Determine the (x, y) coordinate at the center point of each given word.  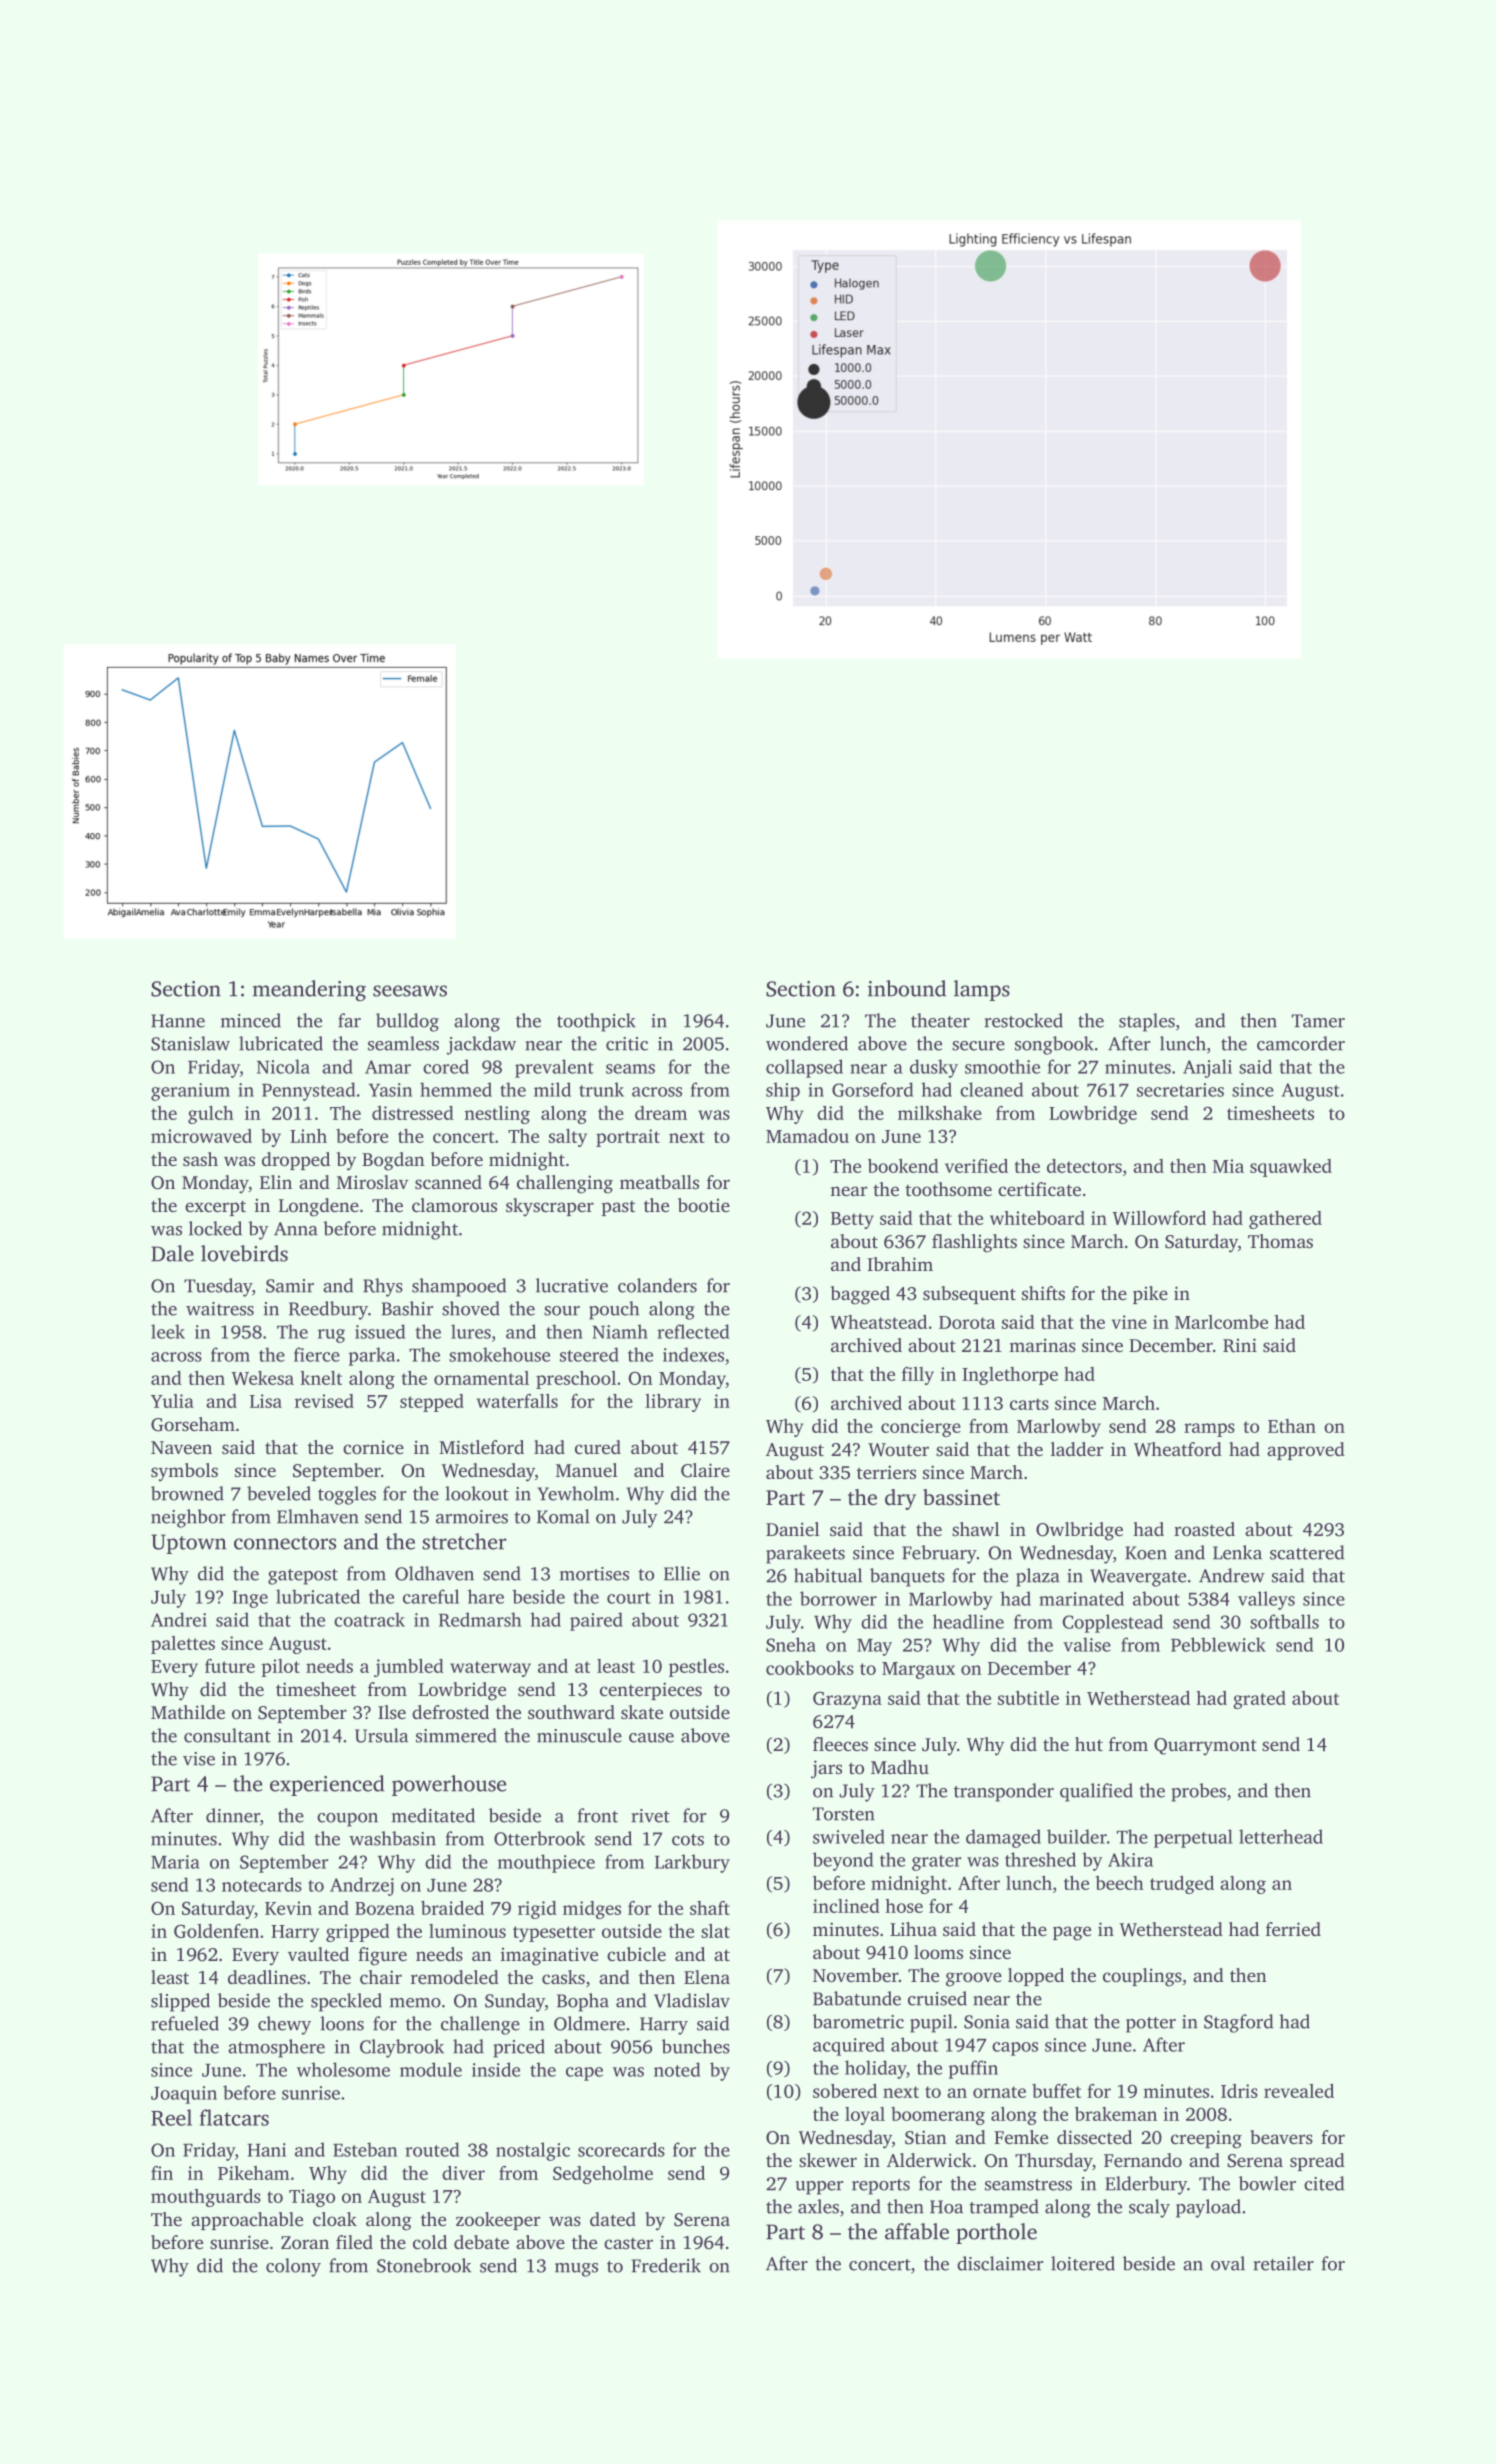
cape (584, 2074)
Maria (175, 1862)
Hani (267, 2150)
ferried (1293, 1929)
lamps (982, 990)
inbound (907, 988)
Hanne (178, 1021)
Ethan (1292, 1426)
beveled (279, 1493)
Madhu (900, 1767)
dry (900, 1499)
